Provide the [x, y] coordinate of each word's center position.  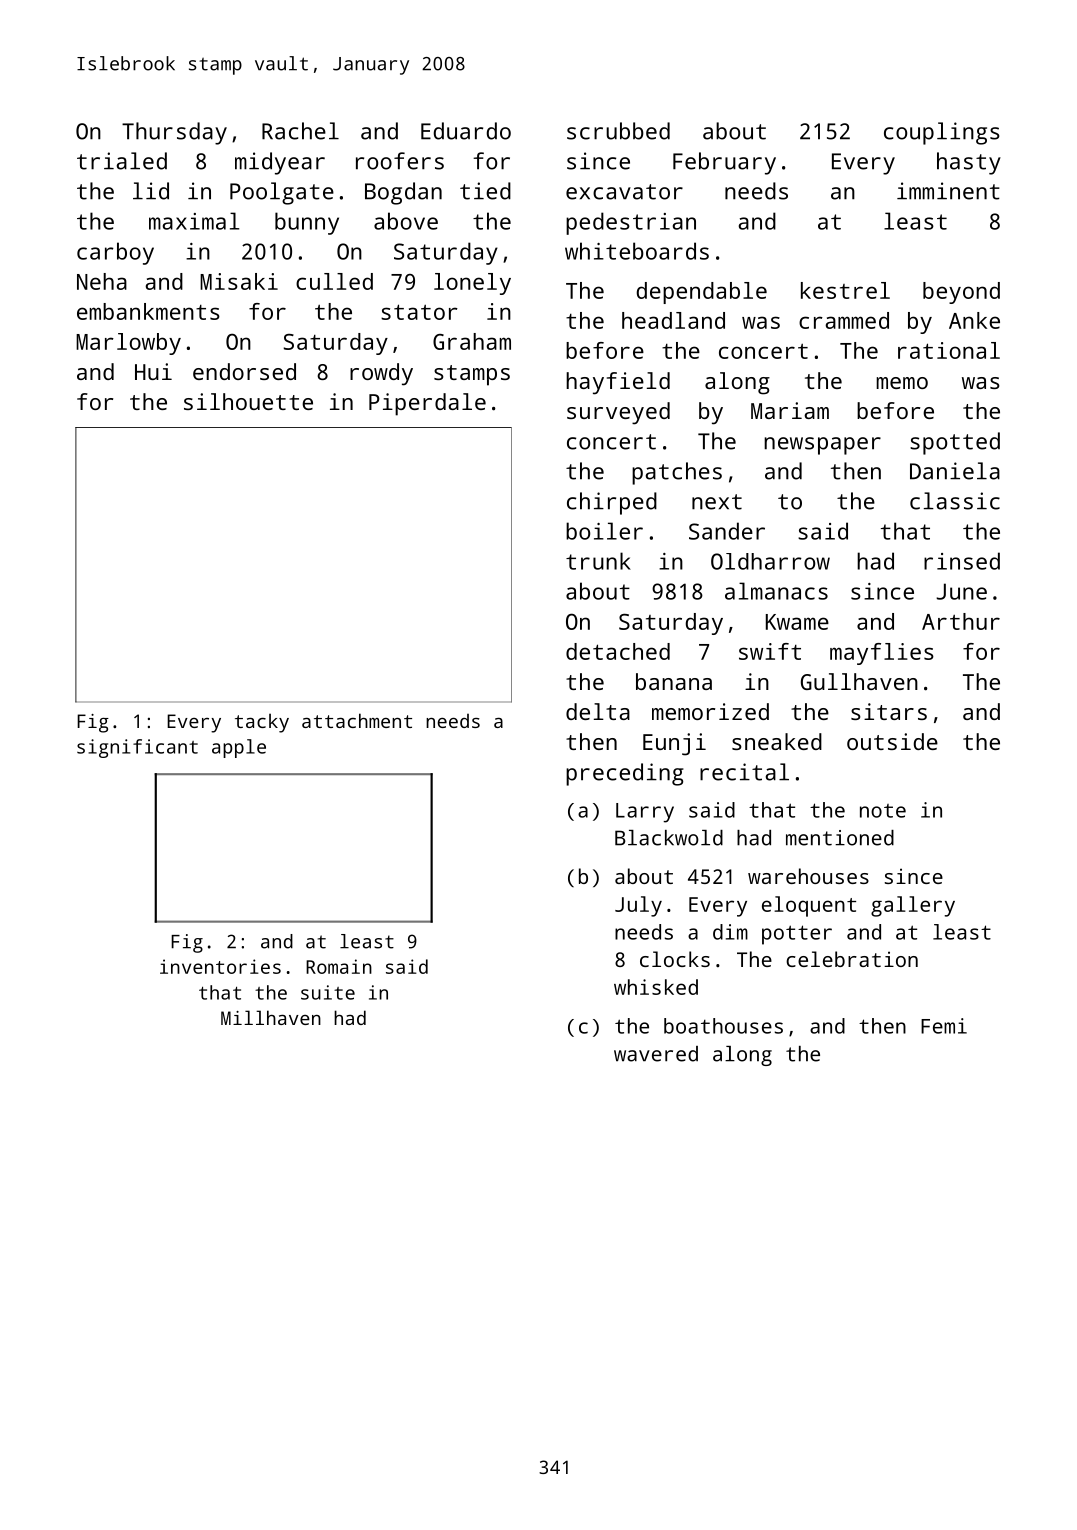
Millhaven [271, 1017]
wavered [656, 1054]
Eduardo [466, 131]
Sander [727, 531]
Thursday [174, 133]
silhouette [248, 401]
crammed [844, 320]
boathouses [723, 1026]
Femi [944, 1026]
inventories [220, 966]
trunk [598, 561]
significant [137, 748]
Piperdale [427, 404]
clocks [675, 959]
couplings [942, 133]
